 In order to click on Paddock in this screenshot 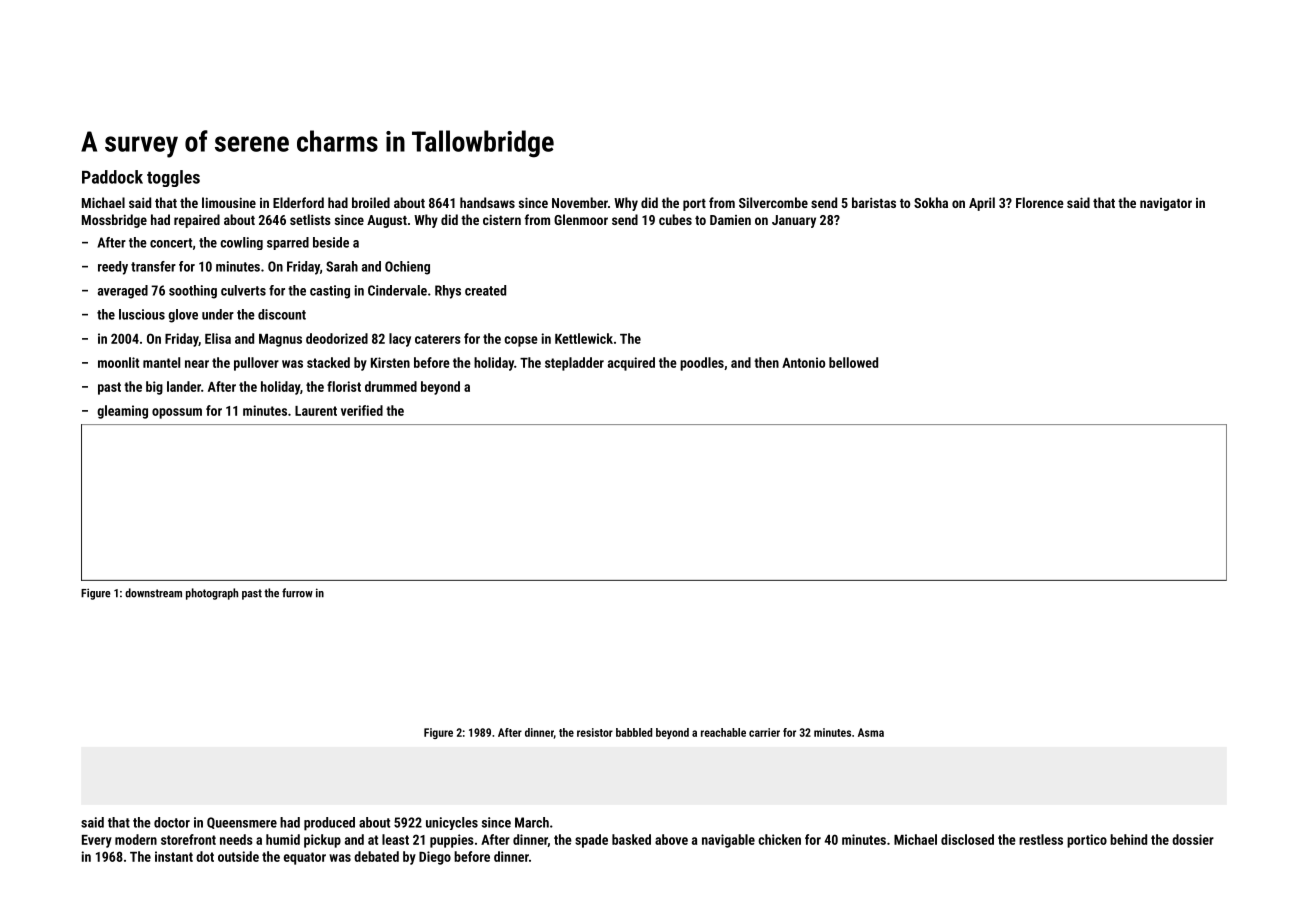, I will do `click(112, 177)`.
